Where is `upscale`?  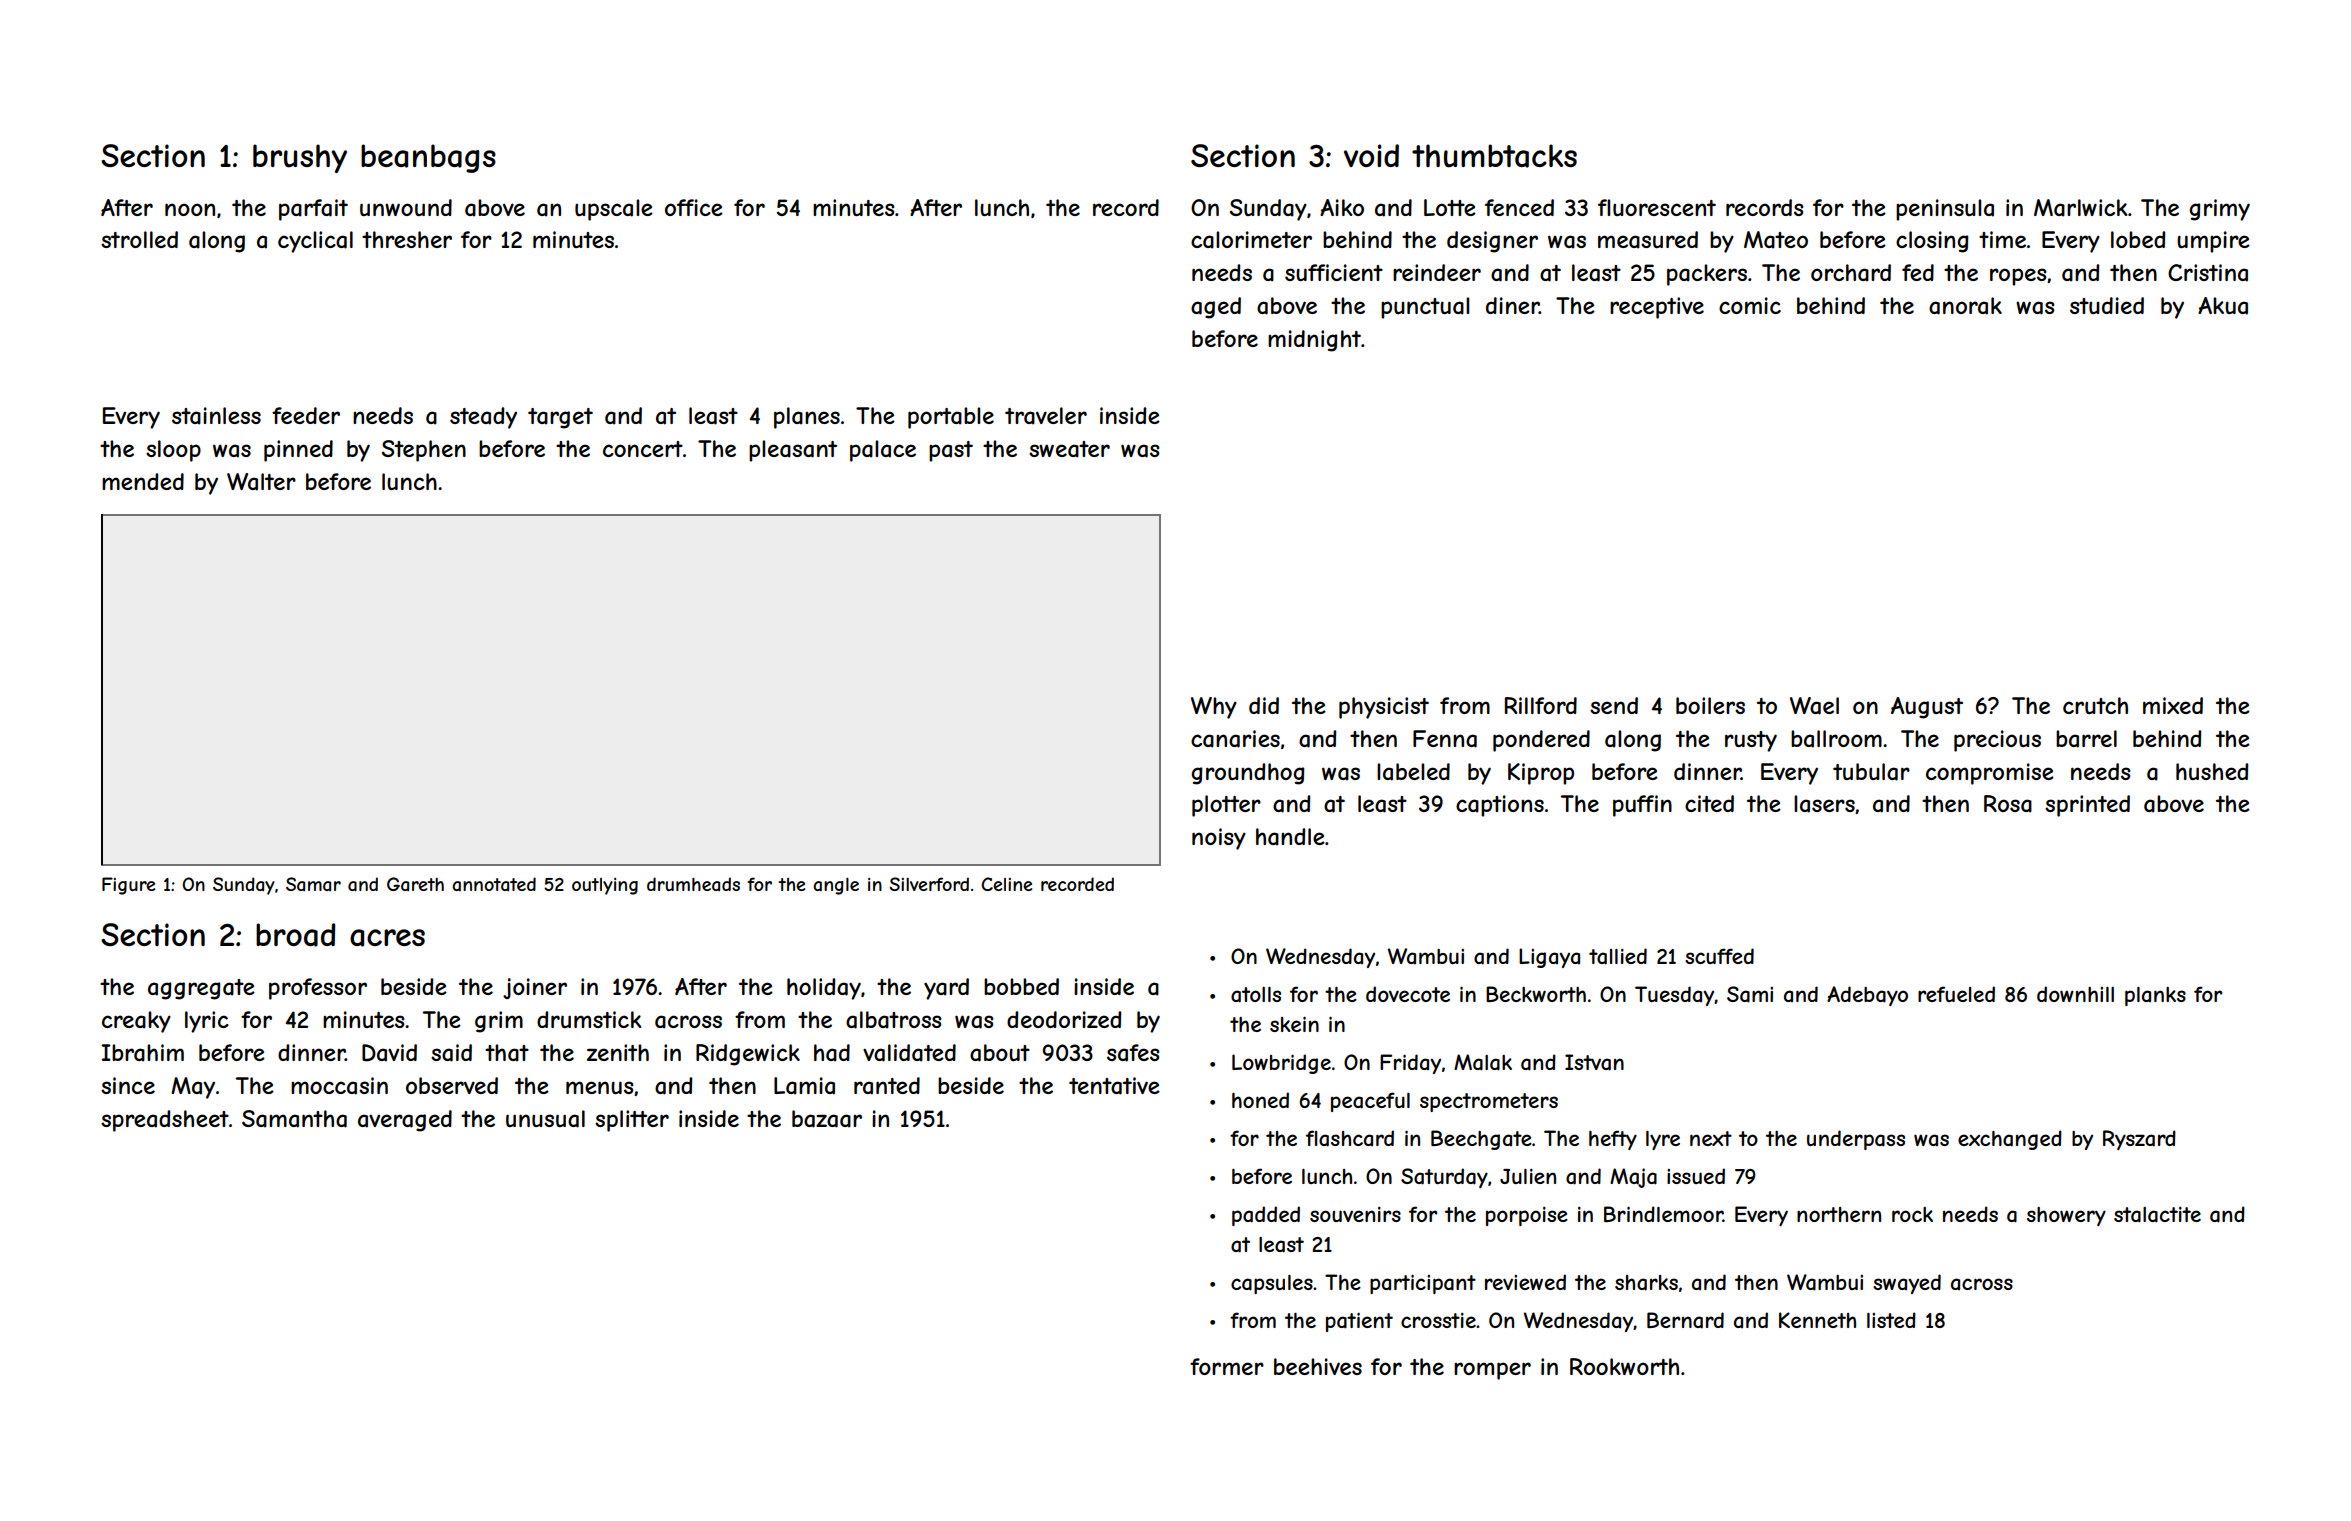 upscale is located at coordinates (614, 210).
